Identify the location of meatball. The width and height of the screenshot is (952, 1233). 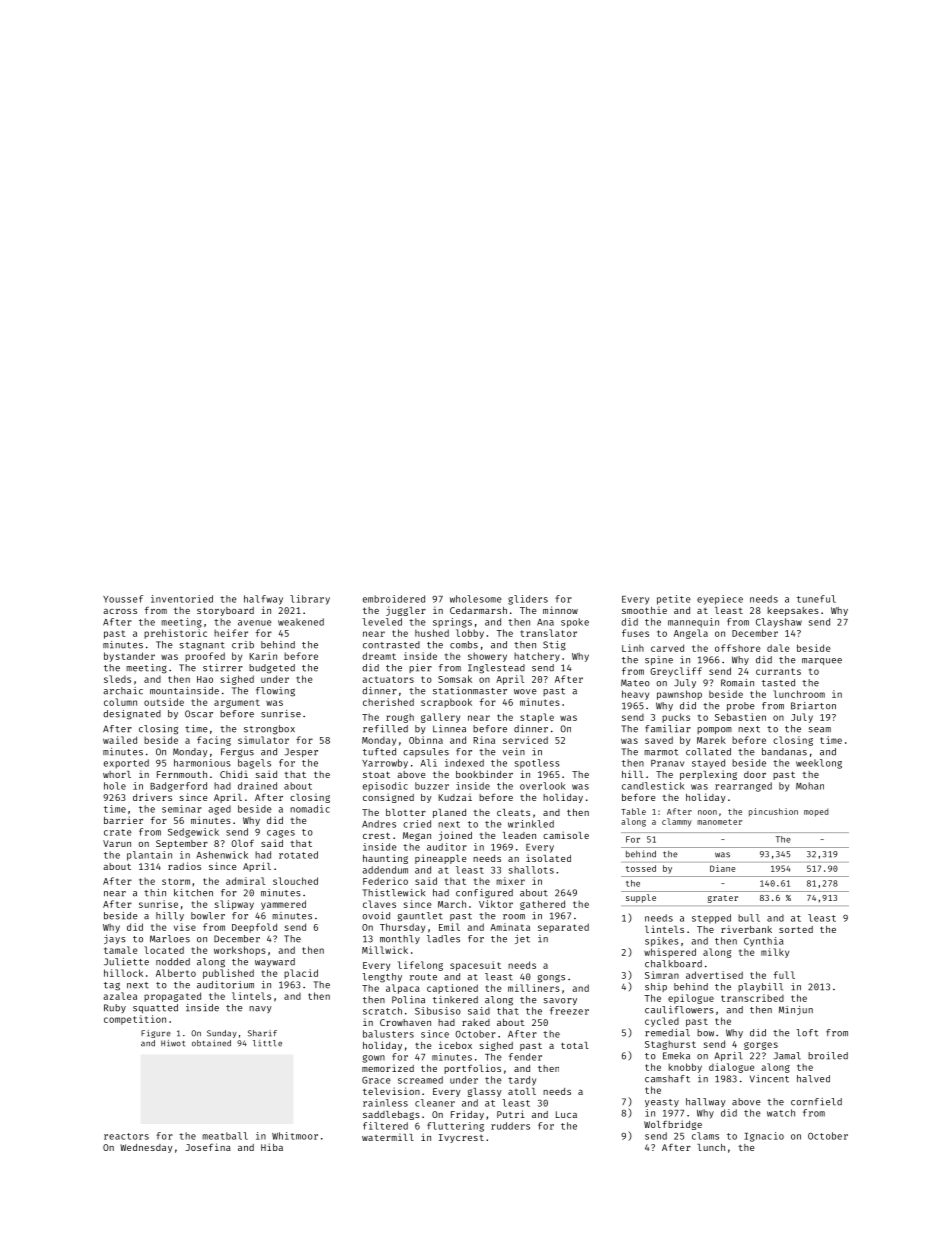
(225, 1136).
